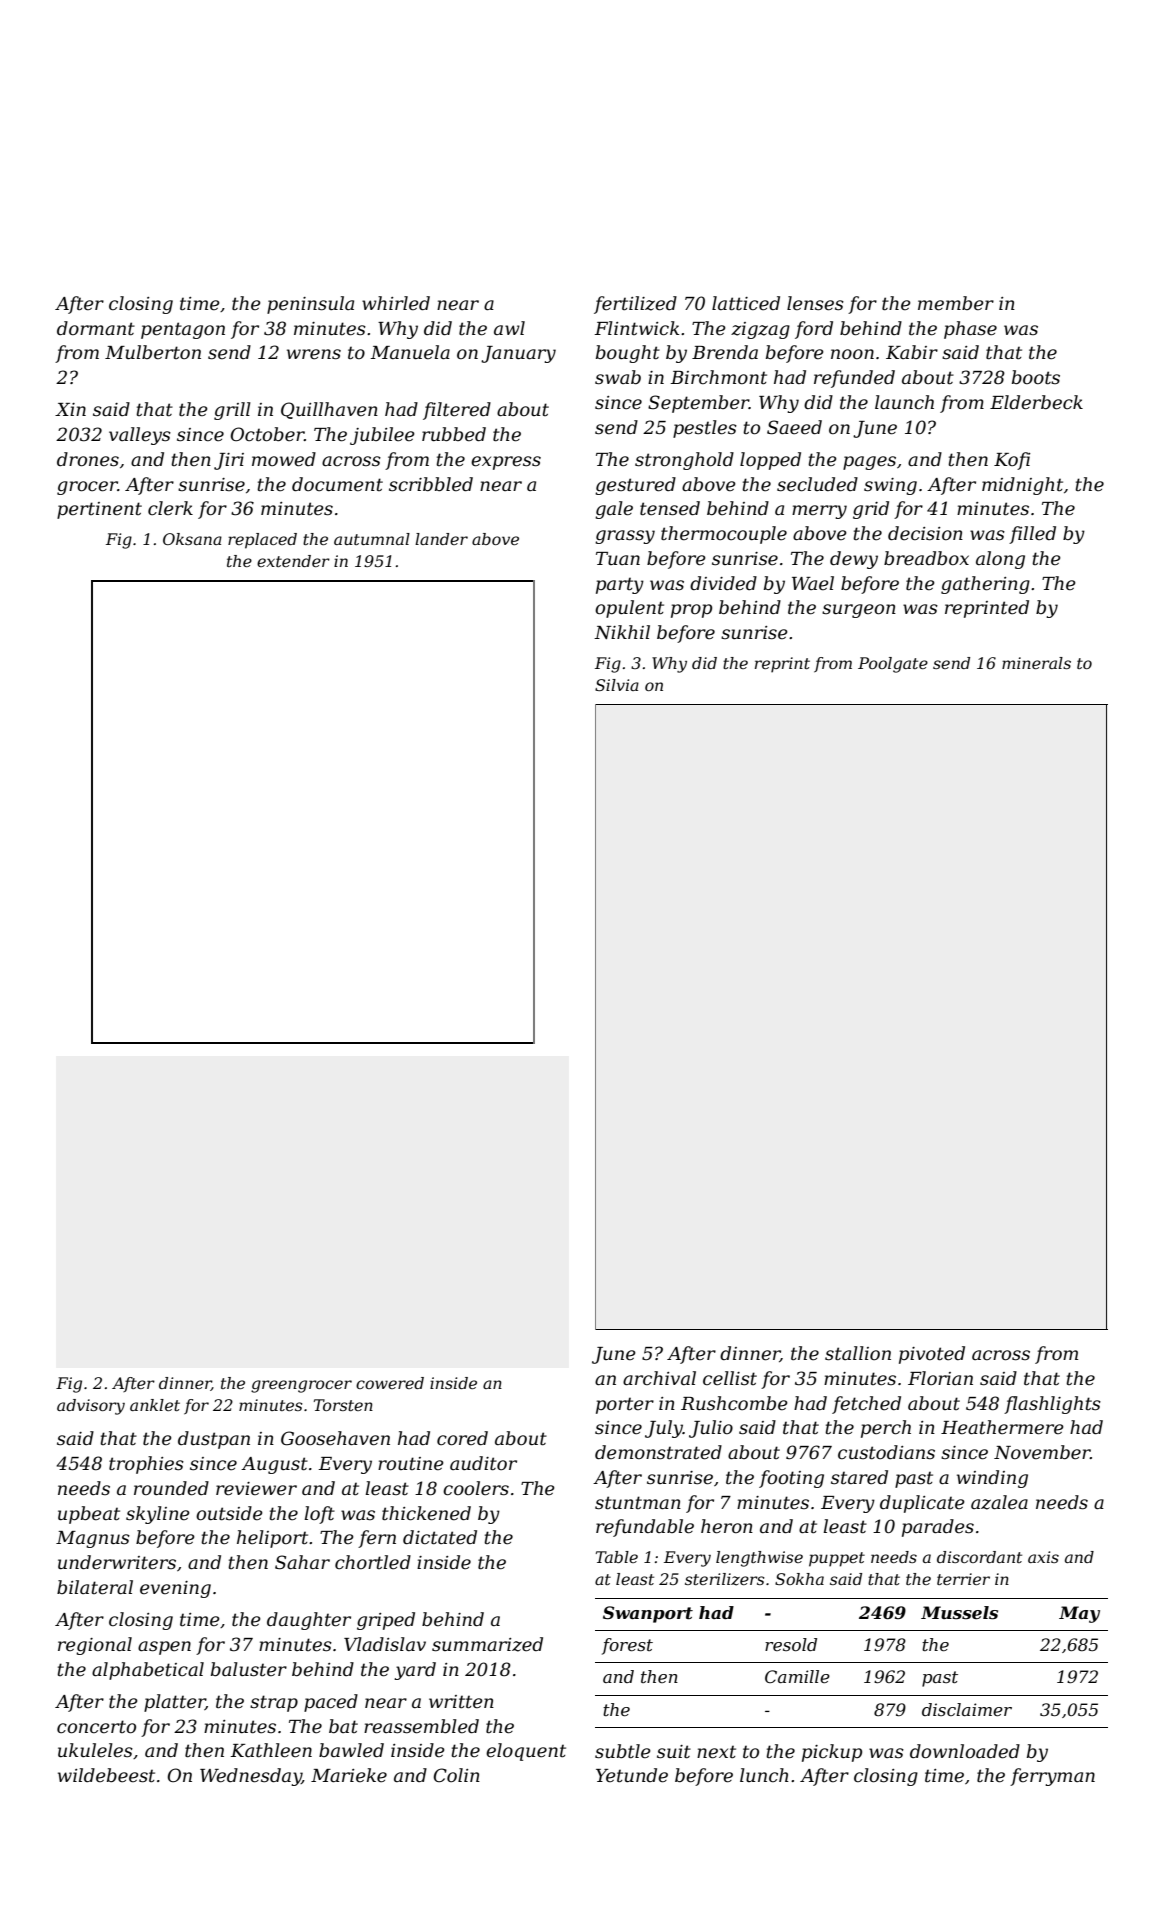 Image resolution: width=1164 pixels, height=1917 pixels. Describe the element at coordinates (251, 1777) in the document. I see `Wednesday` at that location.
